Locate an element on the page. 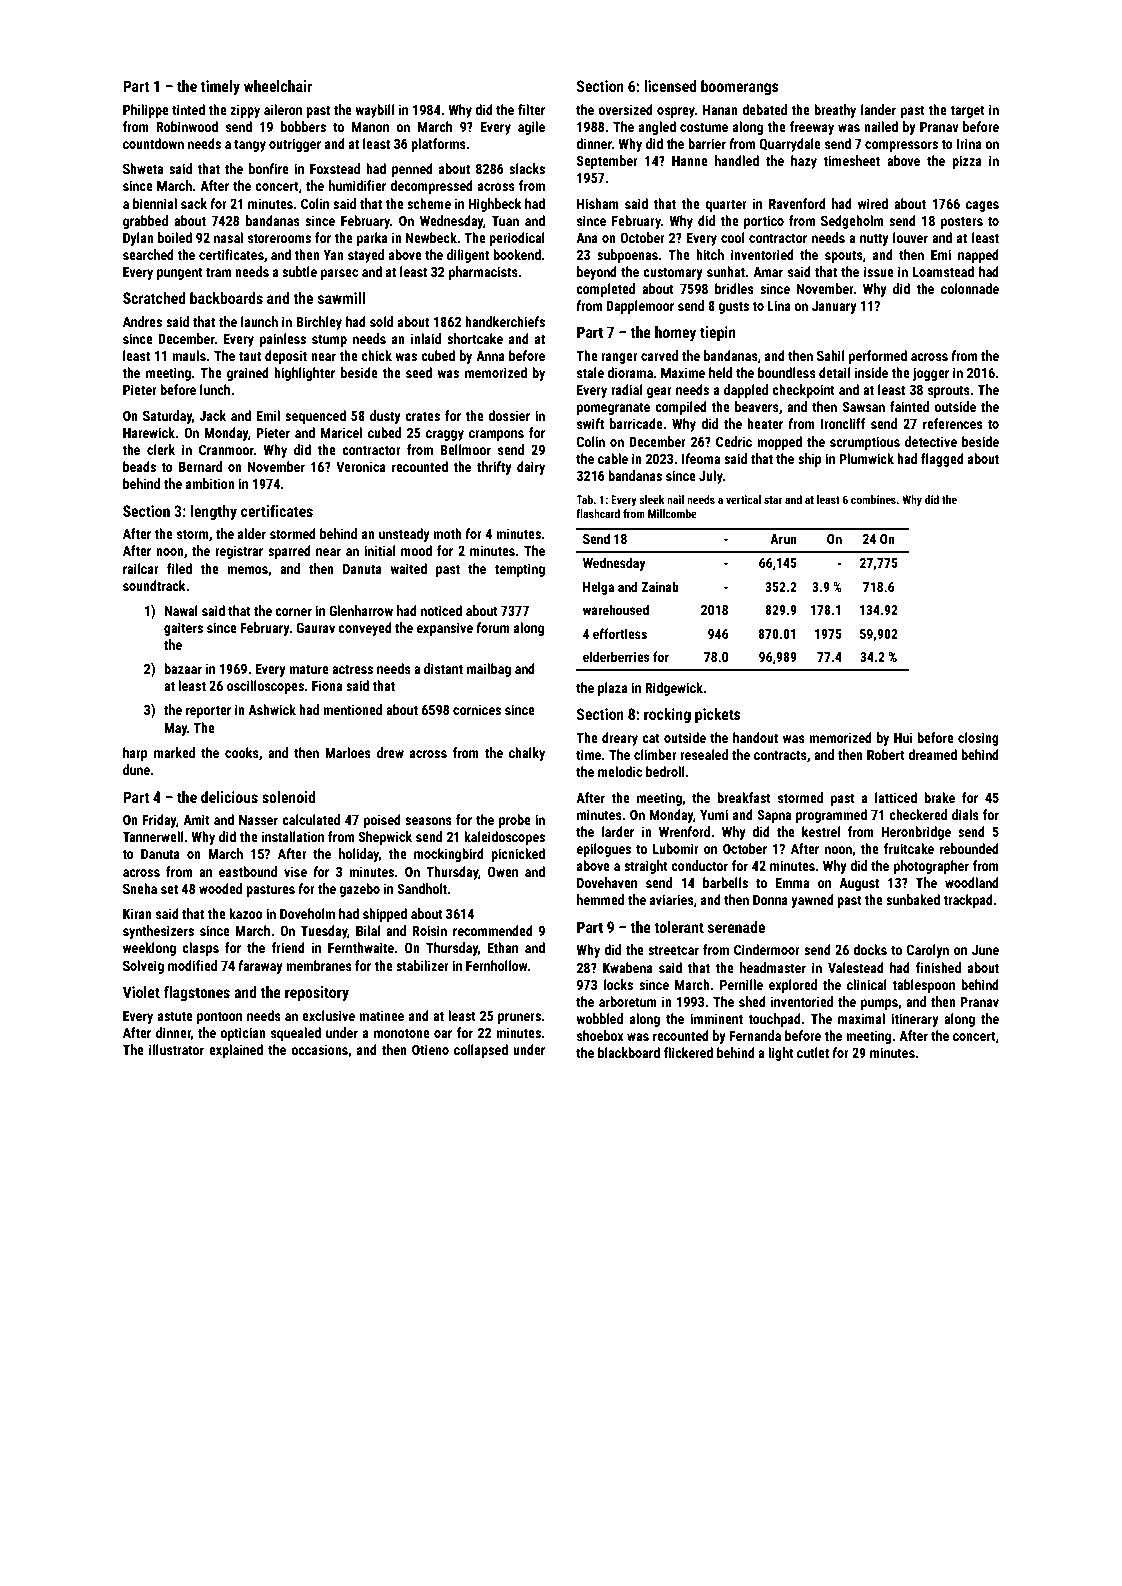  colonnade is located at coordinates (970, 288).
